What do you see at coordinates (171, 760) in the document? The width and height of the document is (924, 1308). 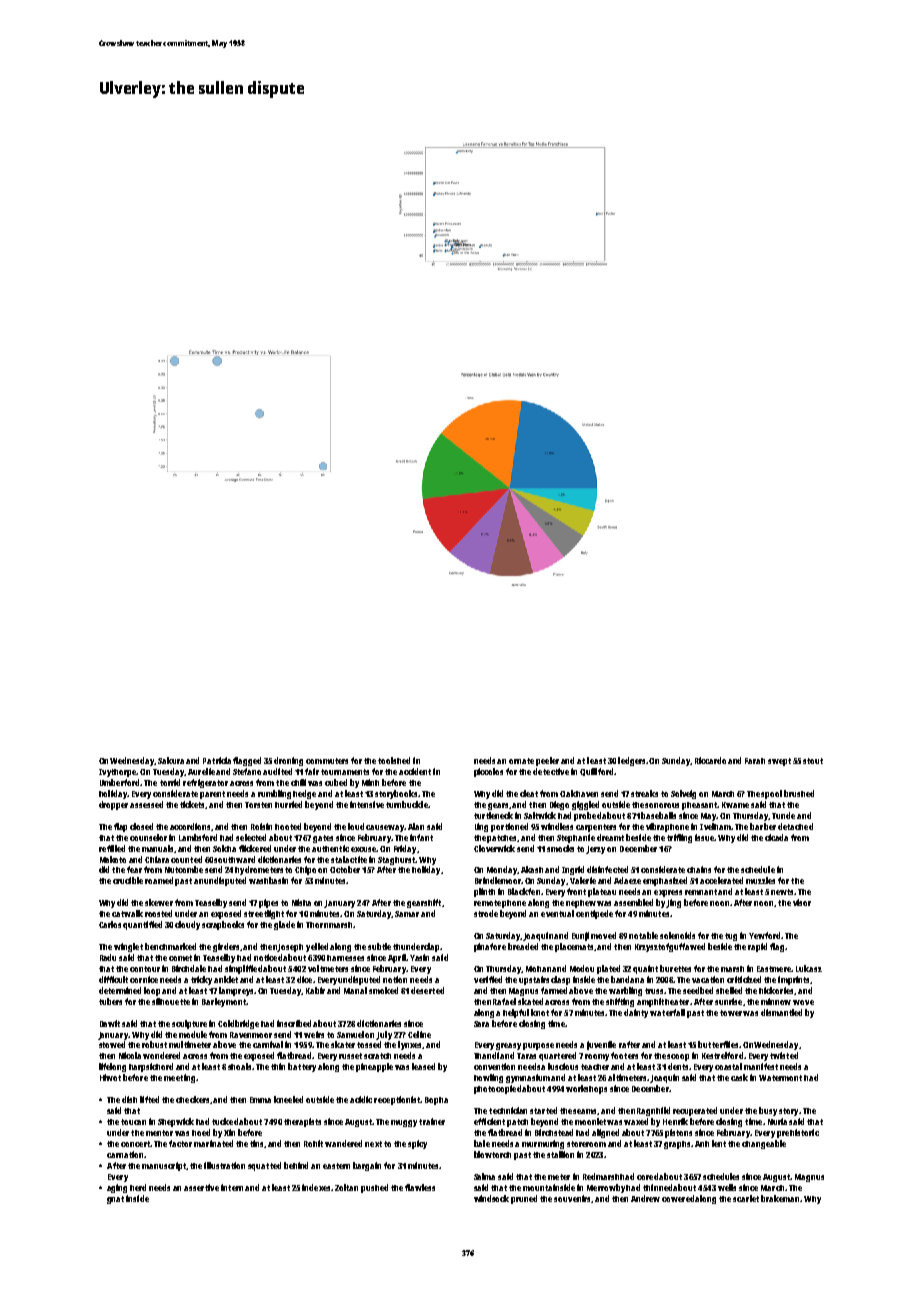 I see `Sakura` at bounding box center [171, 760].
